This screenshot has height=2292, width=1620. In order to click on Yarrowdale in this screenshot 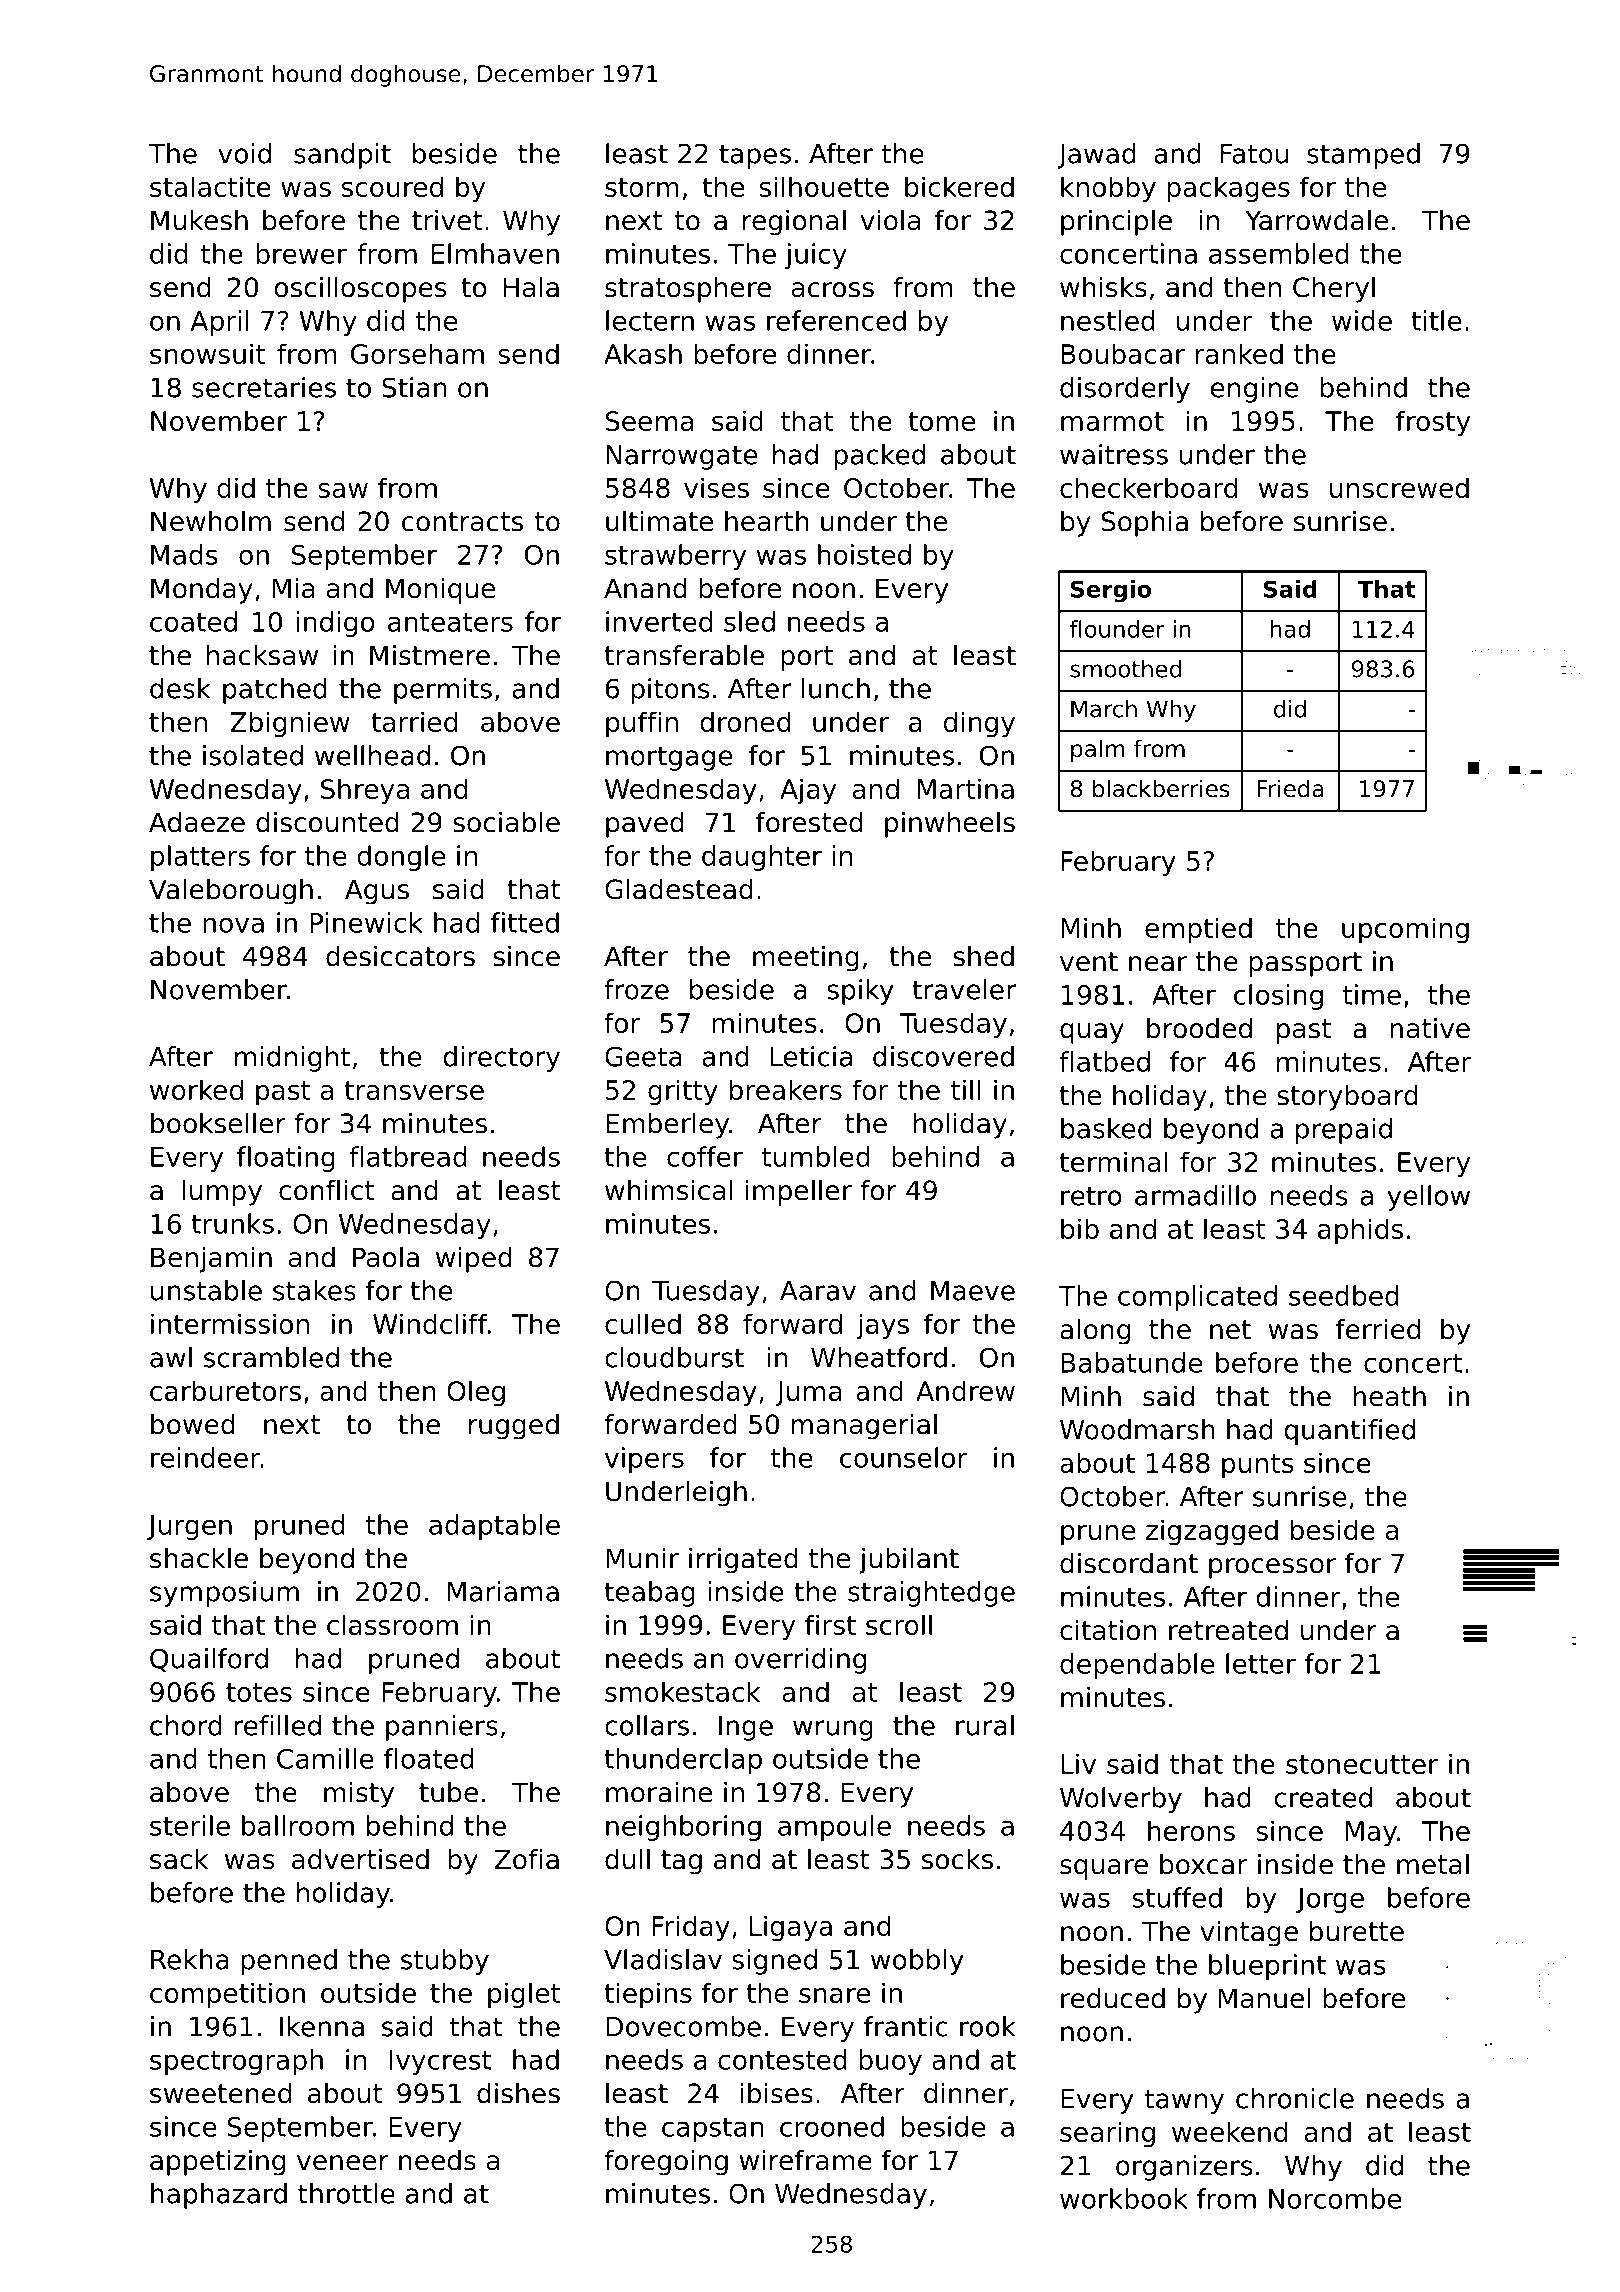, I will do `click(1317, 220)`.
